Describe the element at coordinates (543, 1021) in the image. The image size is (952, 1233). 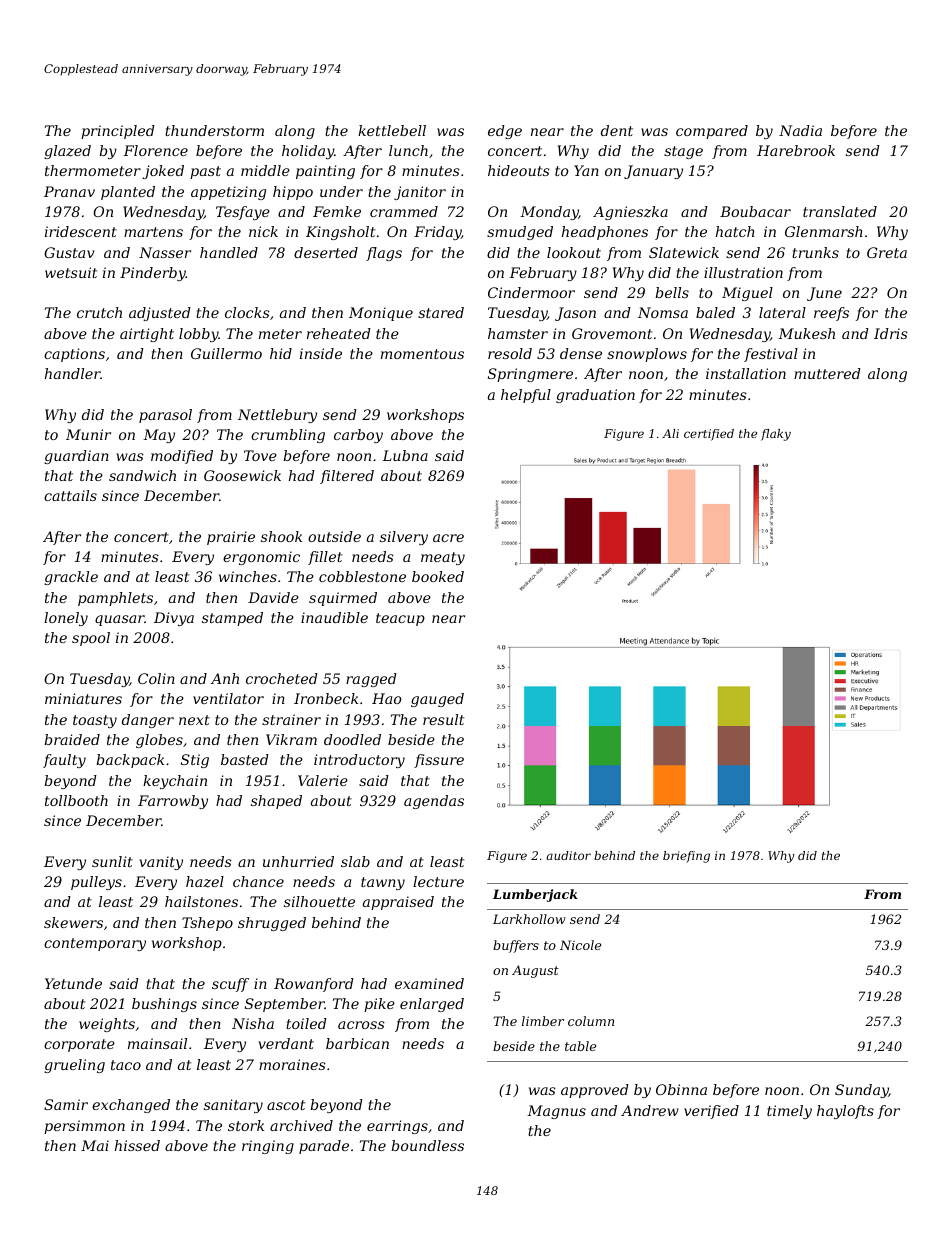
I see `limber` at that location.
